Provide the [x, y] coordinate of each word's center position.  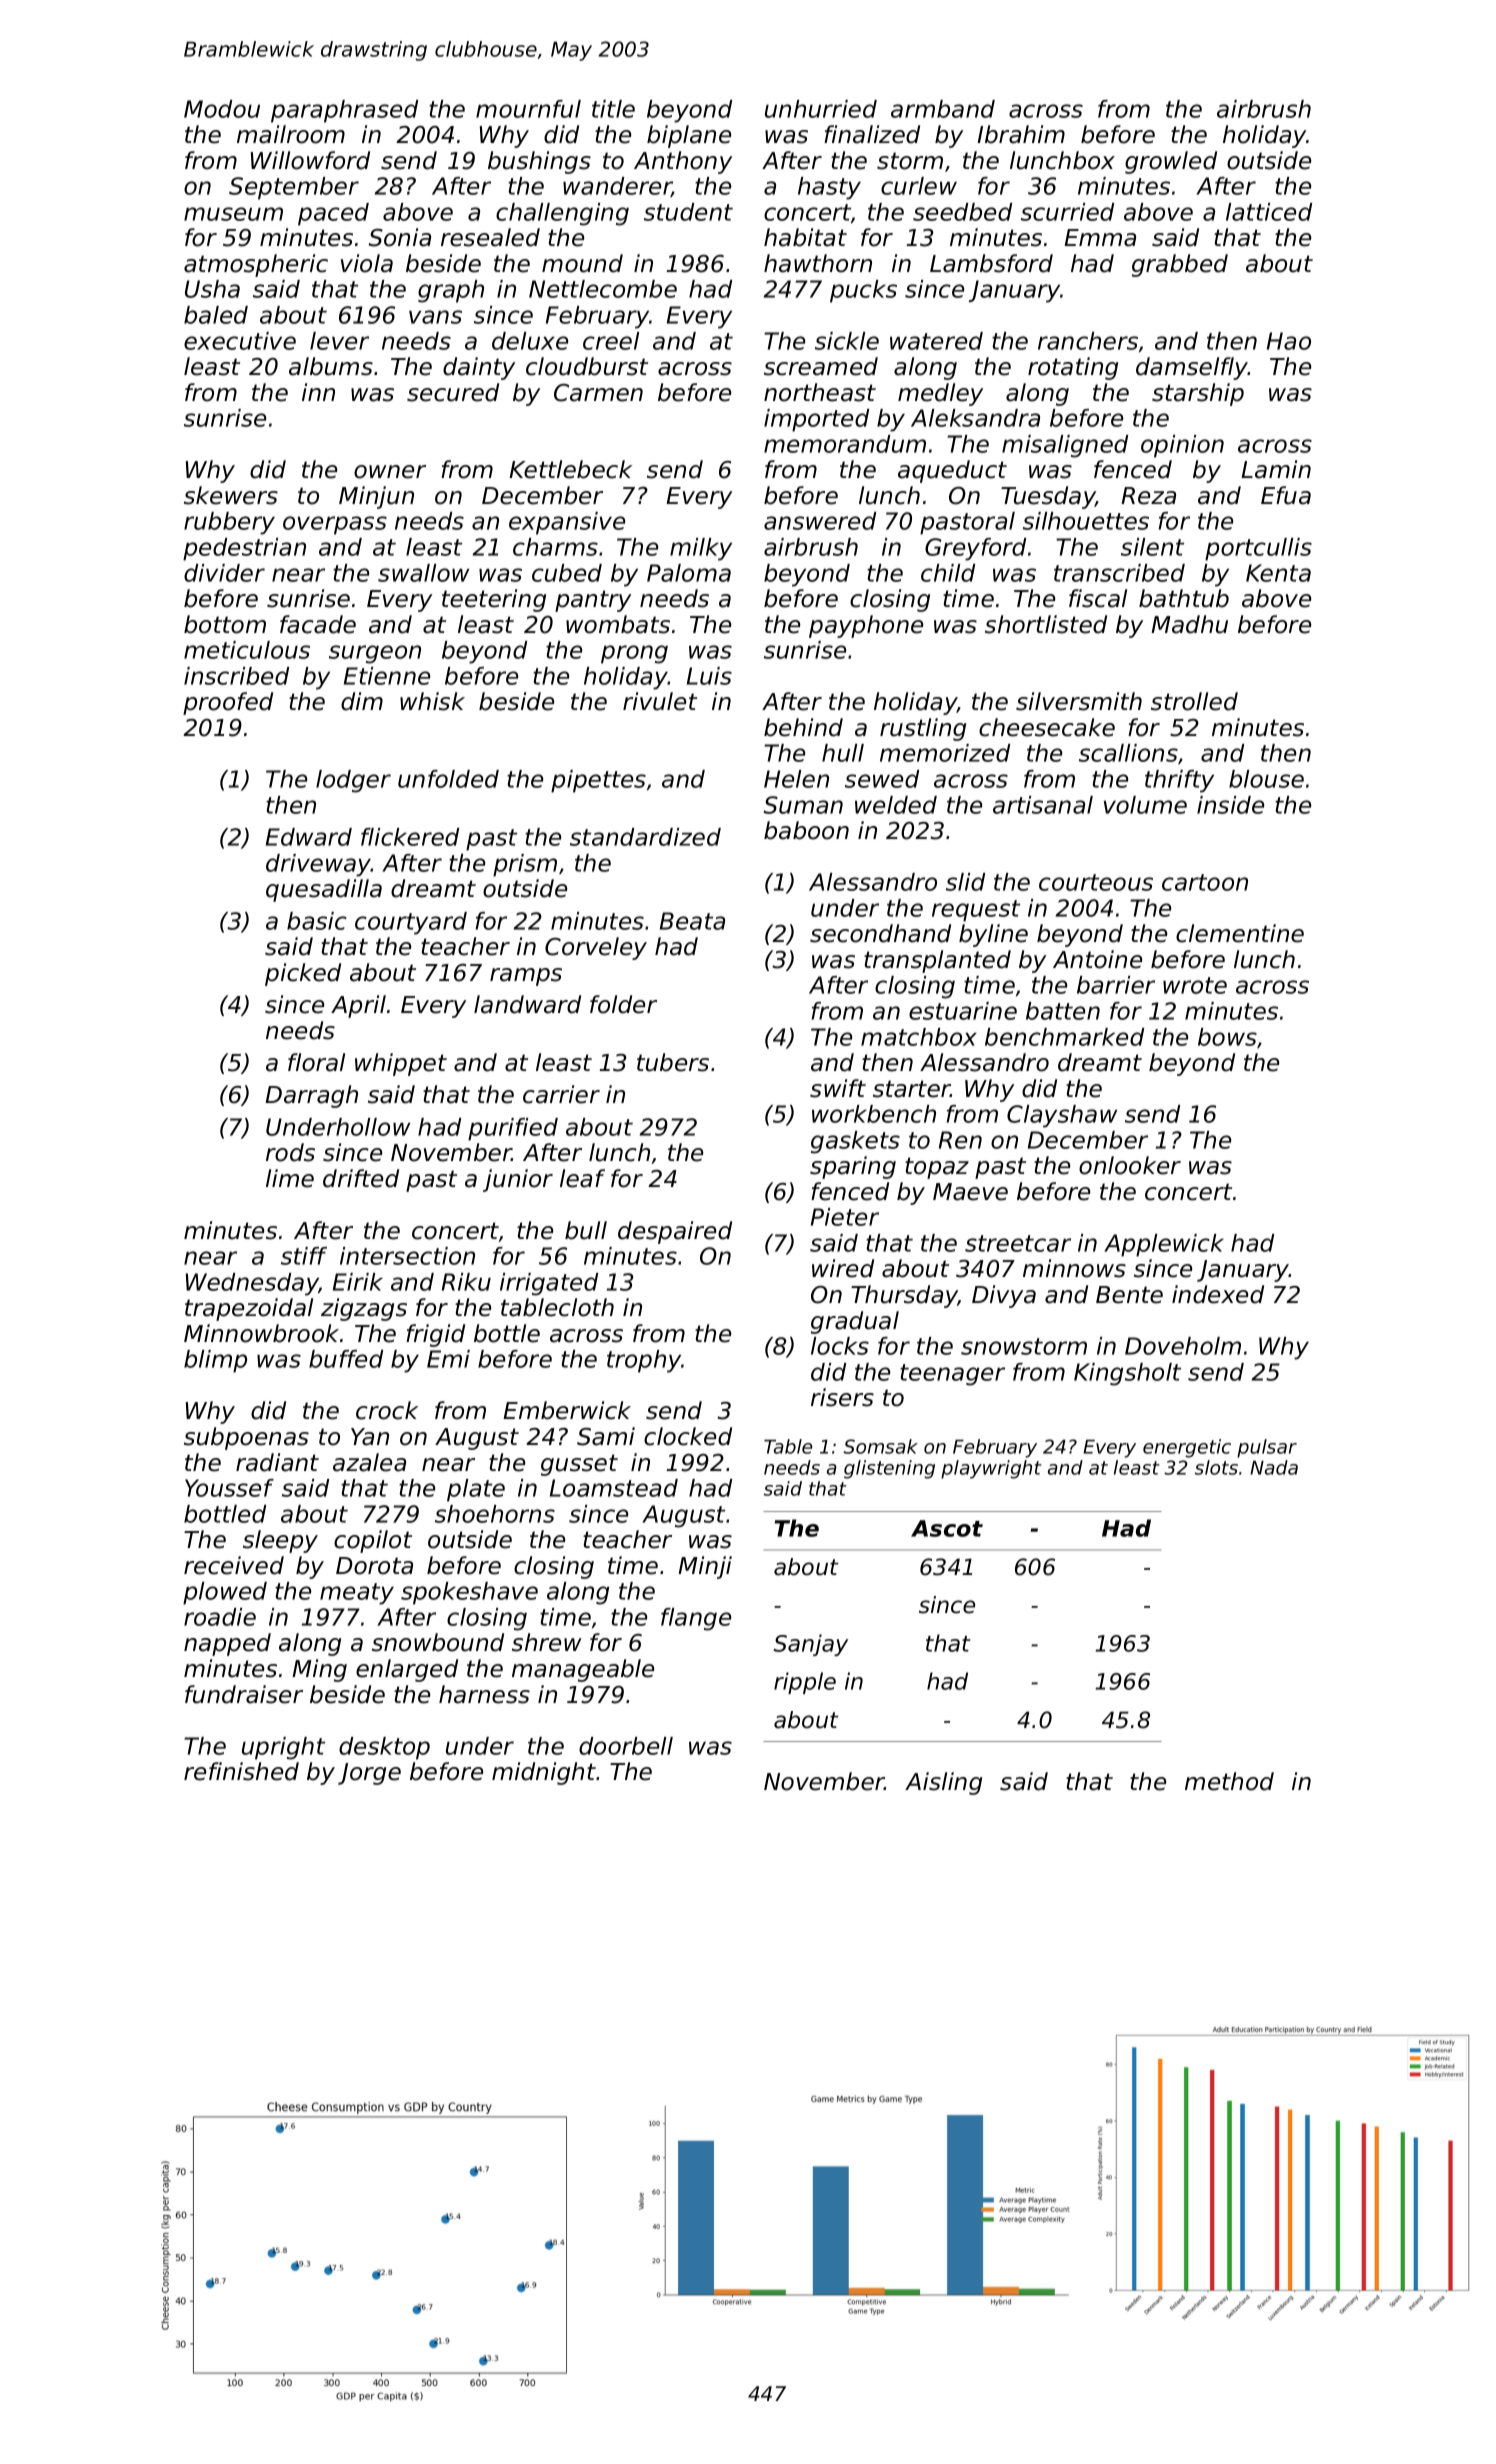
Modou [222, 109]
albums [331, 366]
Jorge [369, 1774]
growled [1171, 162]
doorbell [626, 1746]
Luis [709, 676]
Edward [309, 837]
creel [611, 341]
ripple [805, 1683]
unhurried [821, 109]
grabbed [1180, 265]
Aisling [943, 1783]
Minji [705, 1567]
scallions [1128, 753]
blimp [215, 1361]
